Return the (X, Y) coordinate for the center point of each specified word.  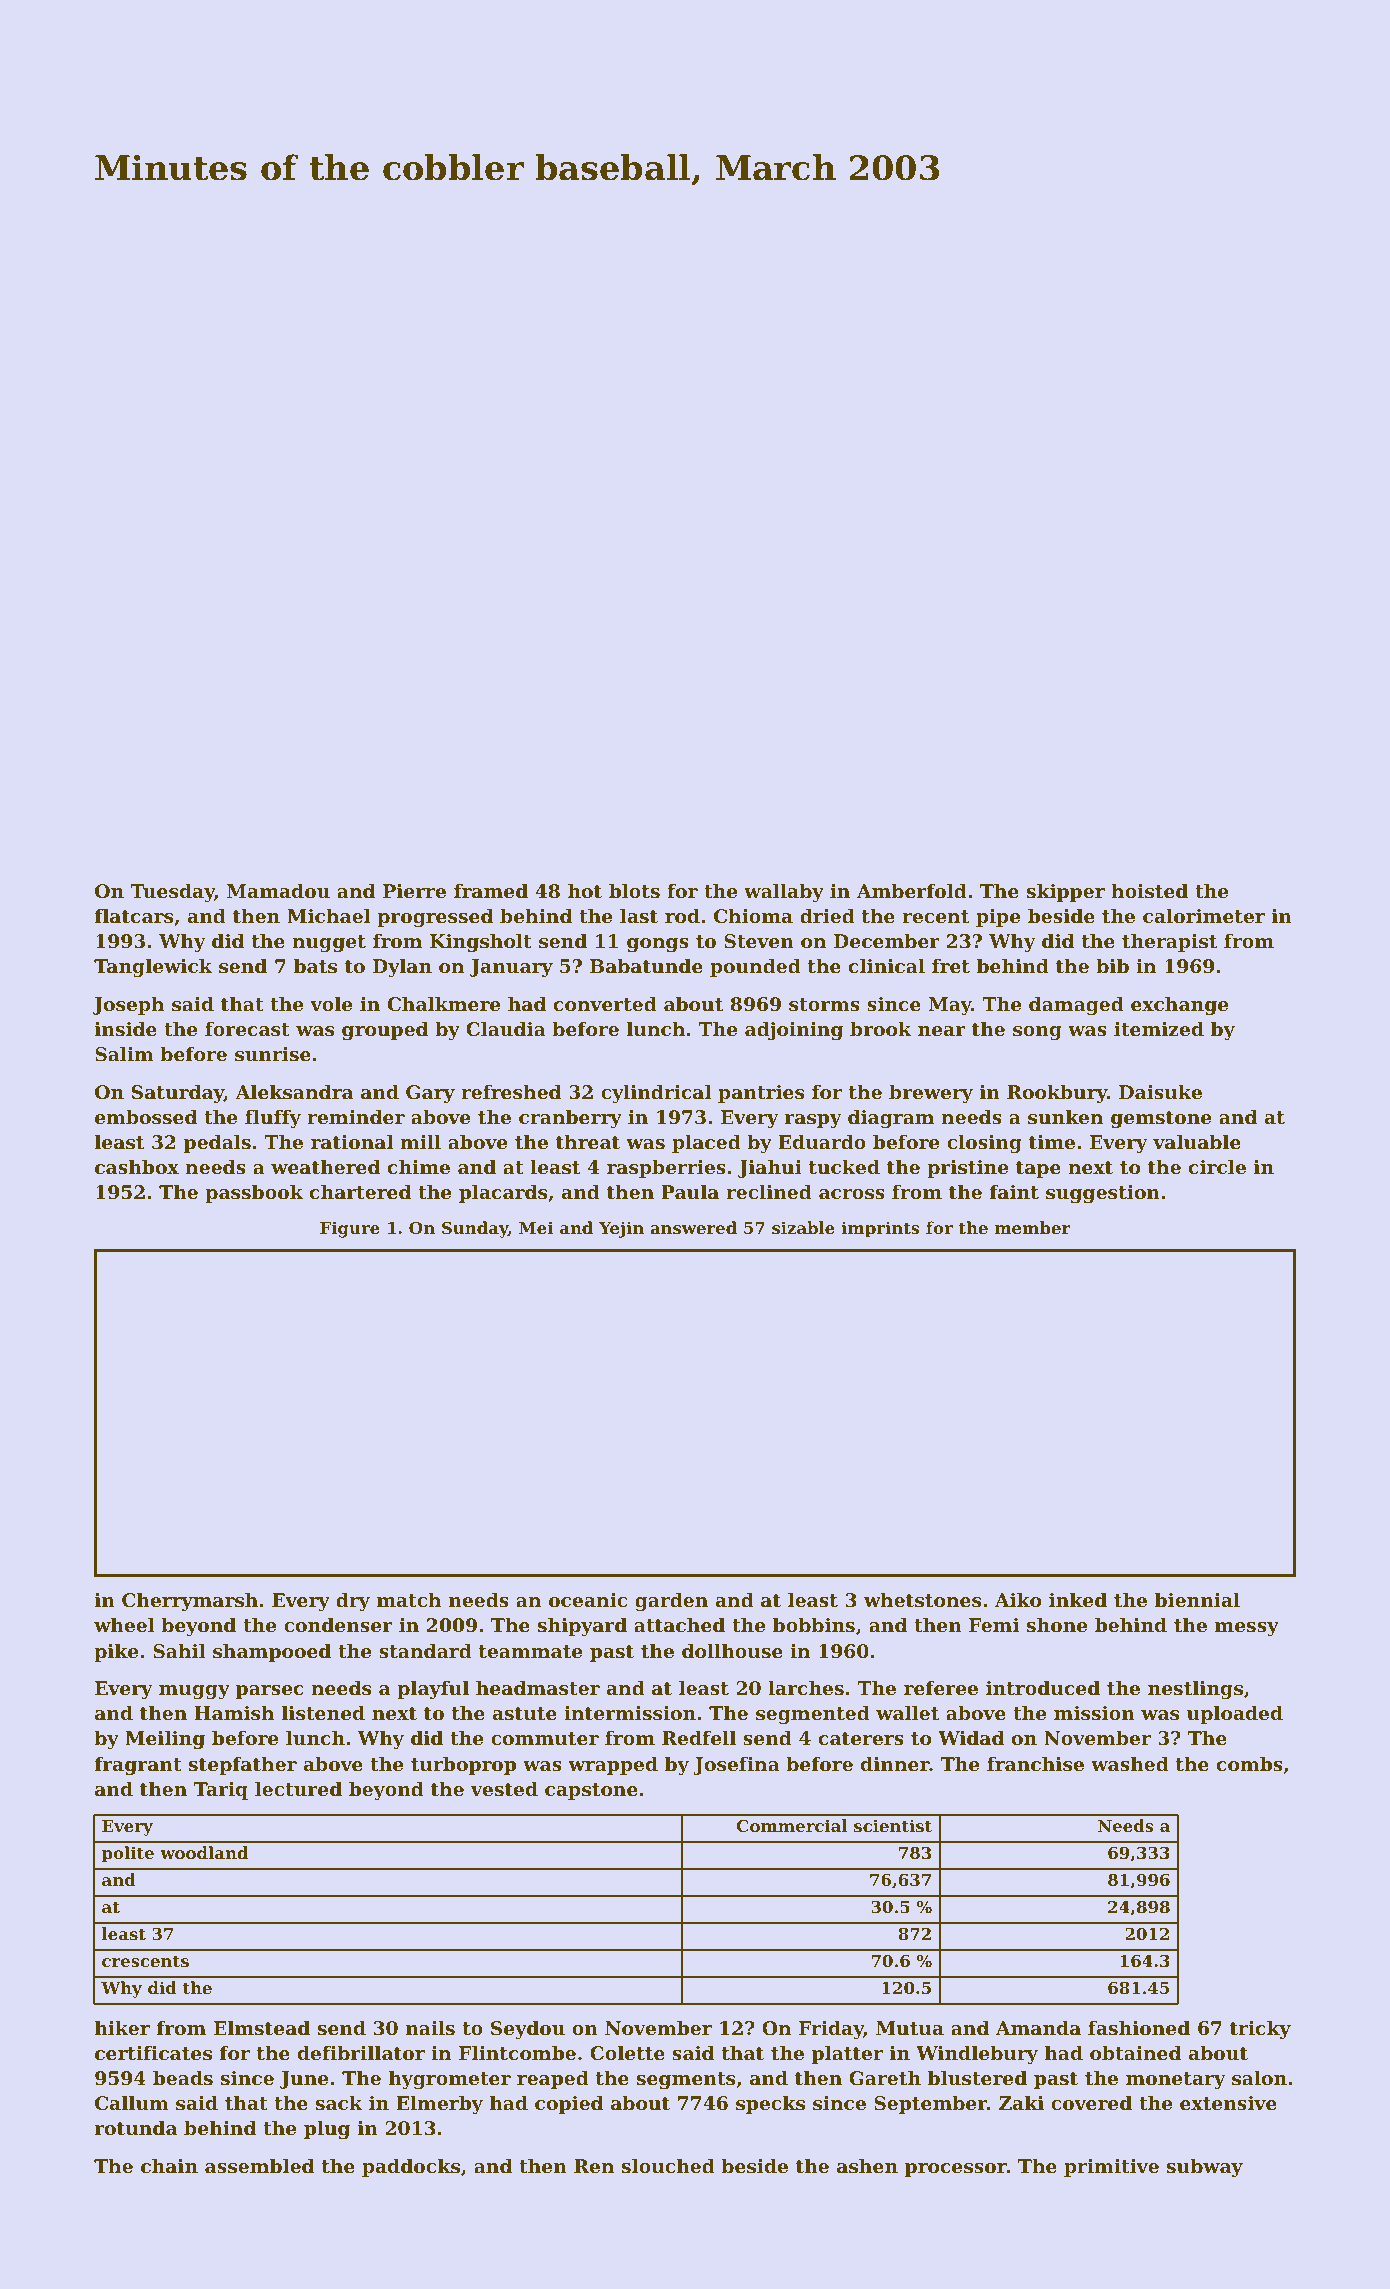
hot (585, 891)
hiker (122, 2028)
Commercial (792, 1825)
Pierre (414, 891)
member (1033, 1227)
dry (353, 1602)
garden (671, 1602)
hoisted (1149, 891)
